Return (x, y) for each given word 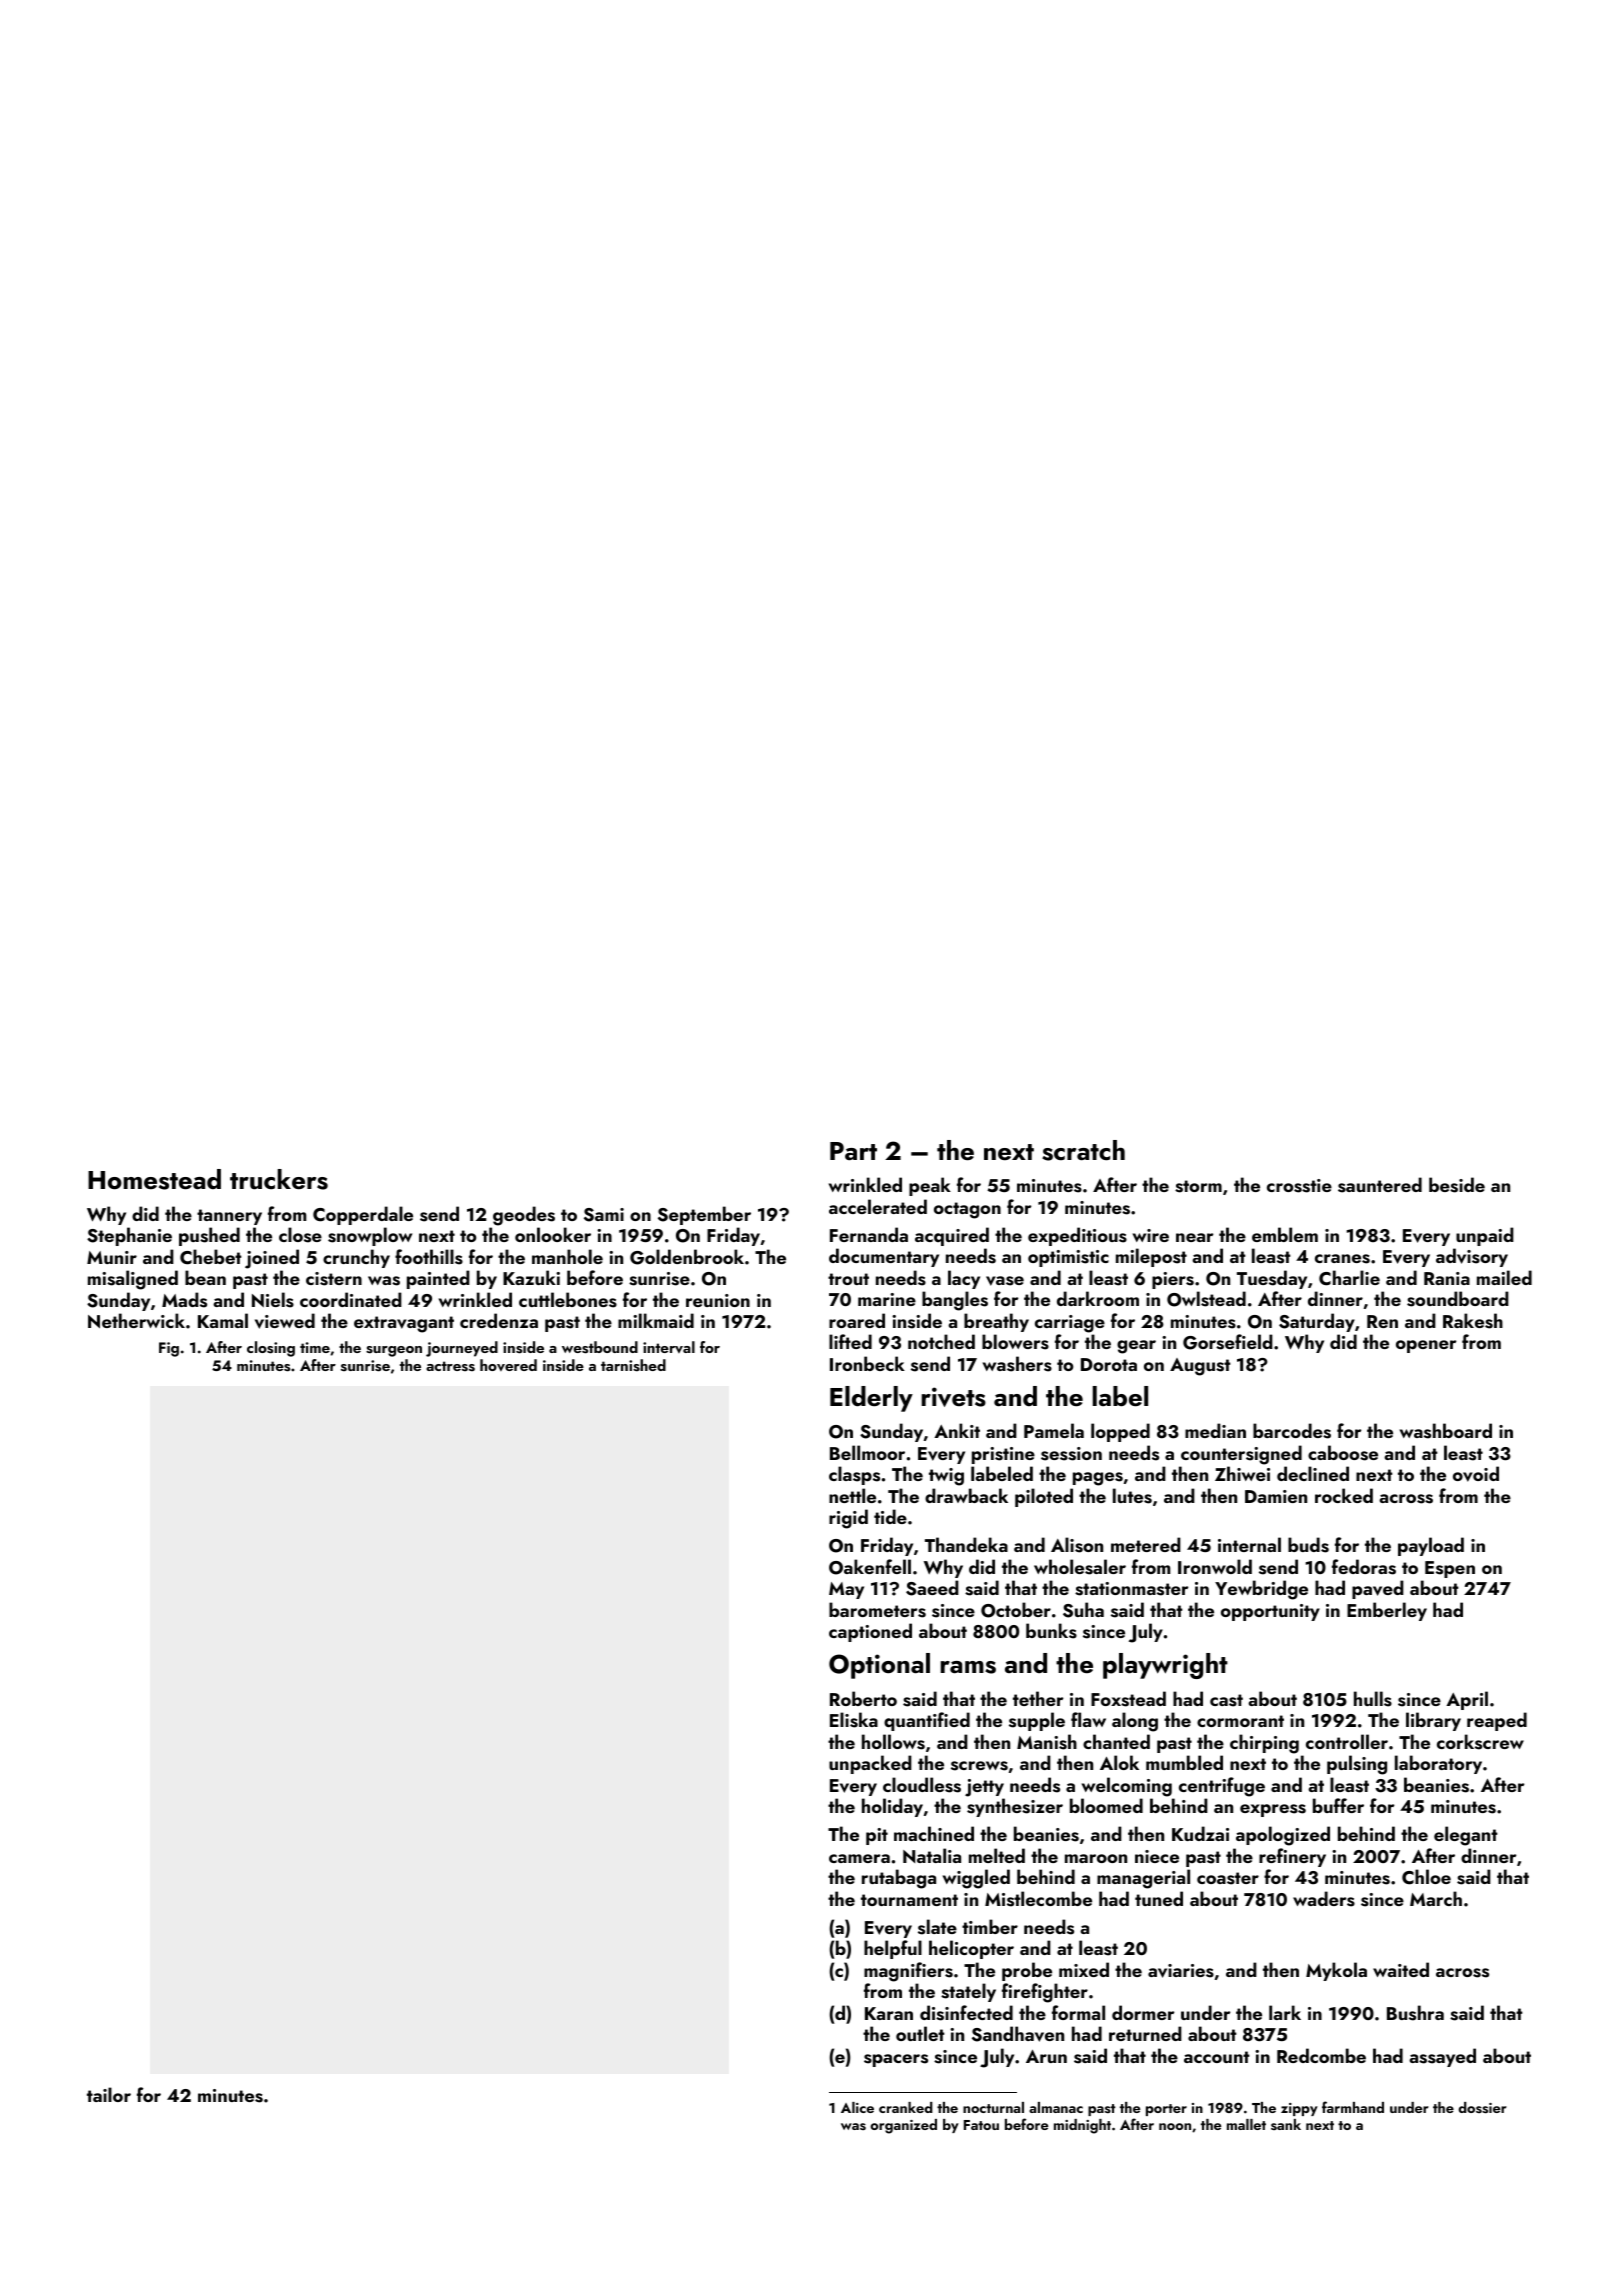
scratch (1083, 1150)
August (1200, 1367)
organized (903, 2126)
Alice (857, 2107)
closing (271, 1349)
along (1135, 1722)
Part (853, 1151)
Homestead (154, 1179)
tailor (109, 2094)
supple (1037, 1721)
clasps (854, 1475)
